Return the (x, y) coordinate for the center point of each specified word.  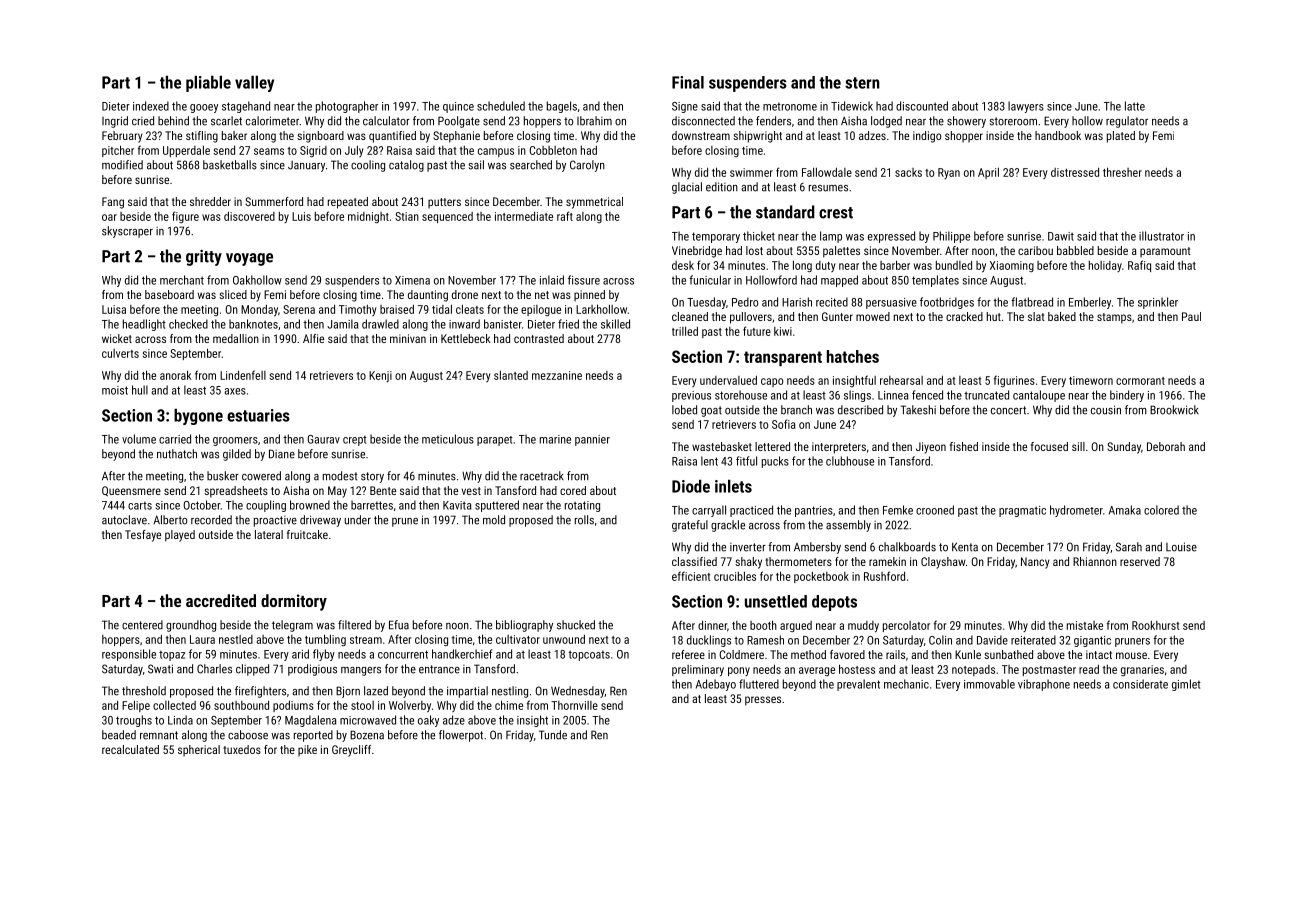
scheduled (501, 106)
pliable (208, 84)
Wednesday (578, 692)
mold (494, 520)
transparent (783, 358)
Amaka (1125, 510)
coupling (266, 506)
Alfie (313, 338)
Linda (180, 720)
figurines (1014, 381)
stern (862, 83)
